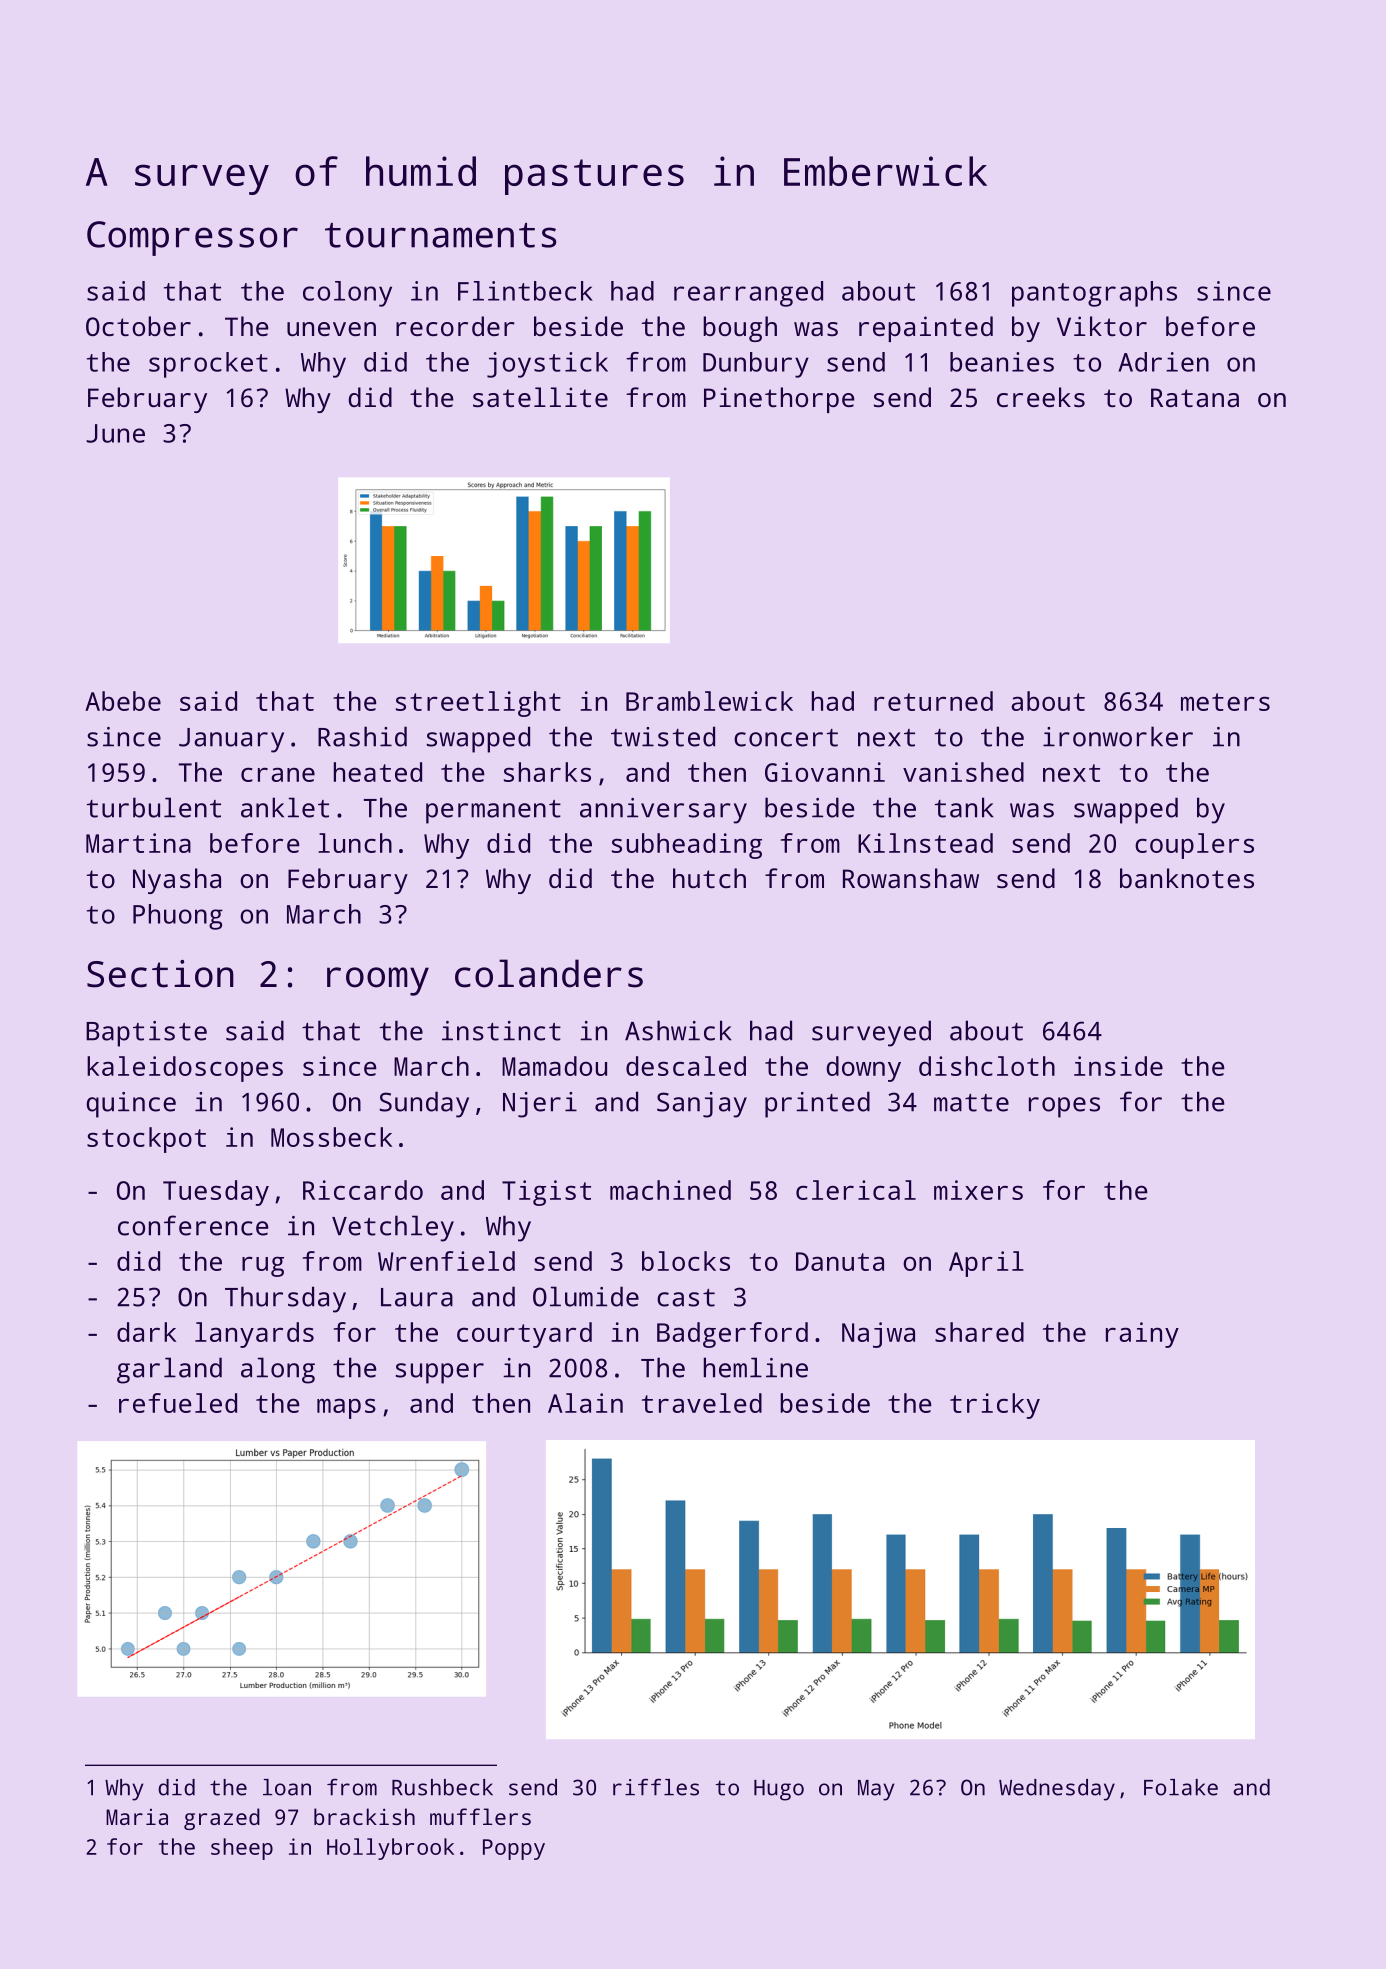 This image has height=1969, width=1386. What do you see at coordinates (525, 291) in the image?
I see `Flintbeck` at bounding box center [525, 291].
